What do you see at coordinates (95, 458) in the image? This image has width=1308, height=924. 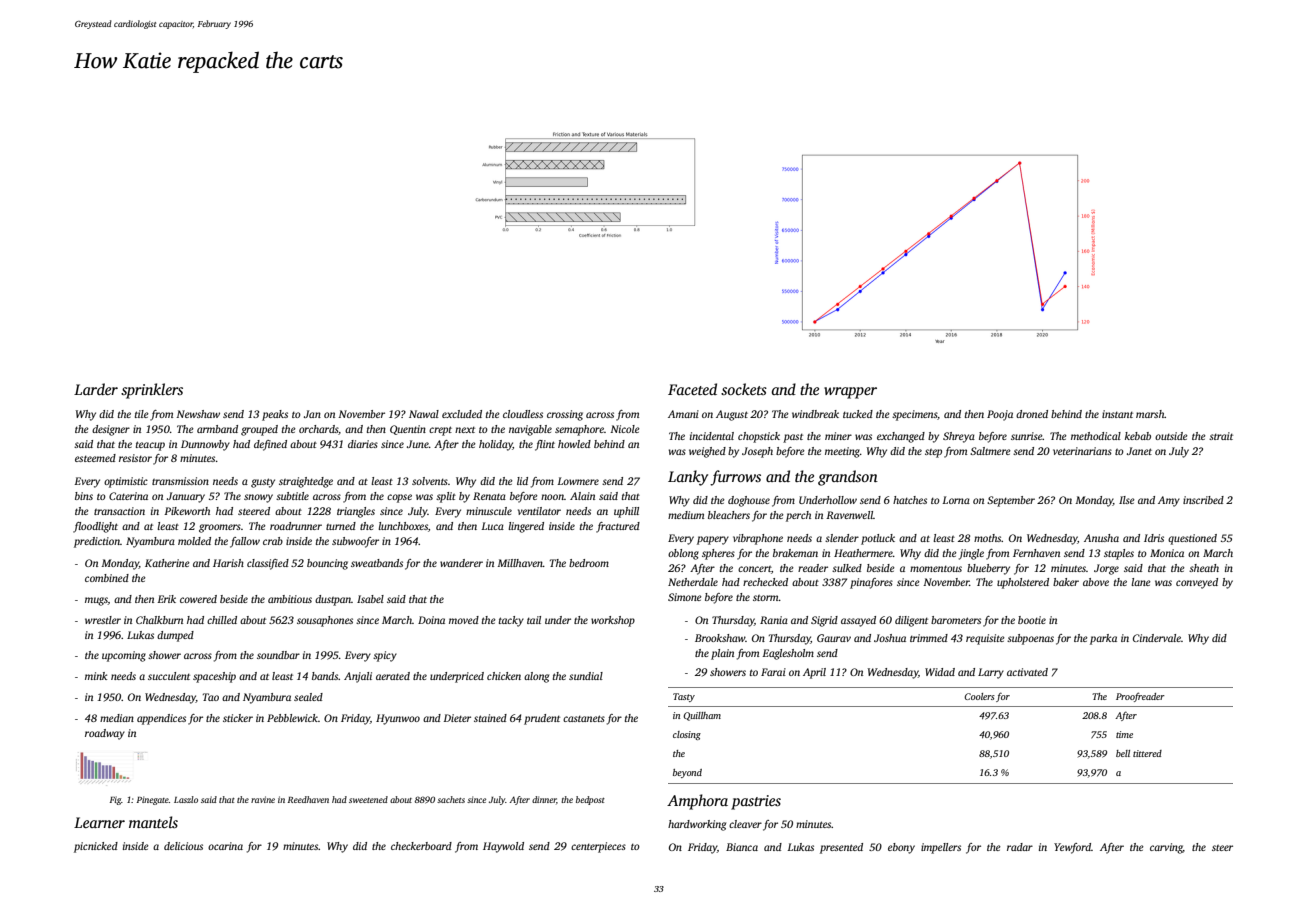 I see `esteemed` at bounding box center [95, 458].
